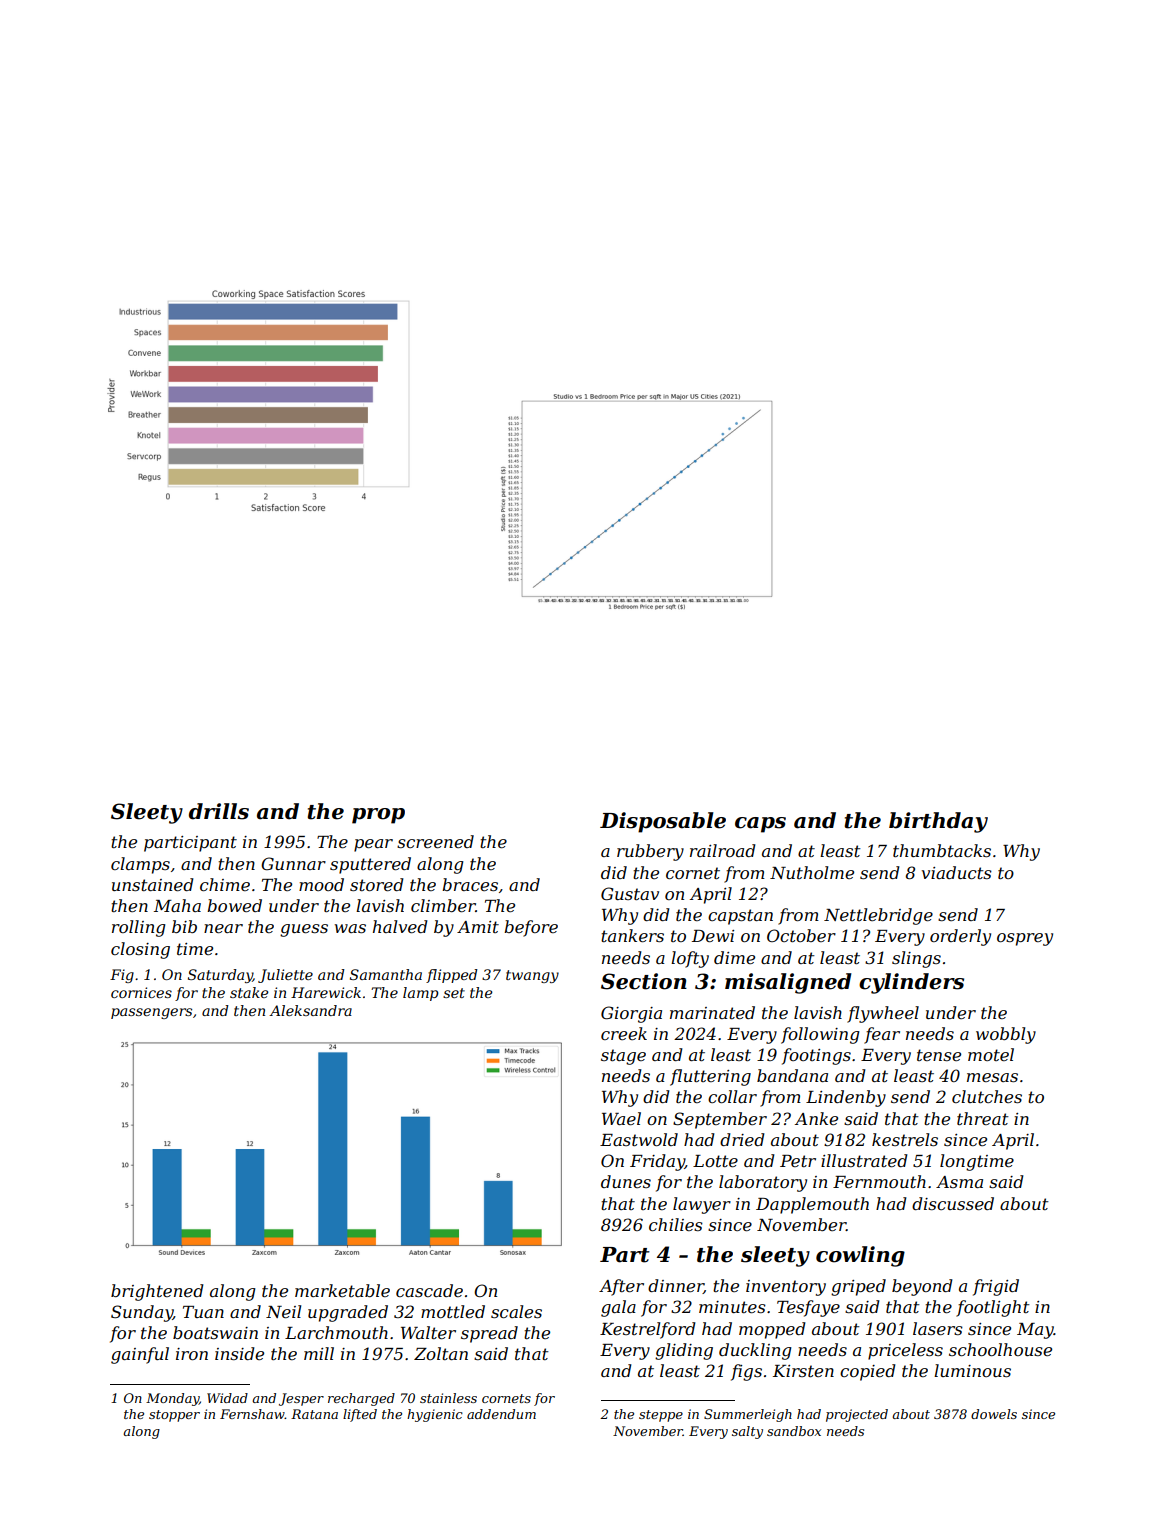  Describe the element at coordinates (1006, 1035) in the screenshot. I see `wobbly` at that location.
